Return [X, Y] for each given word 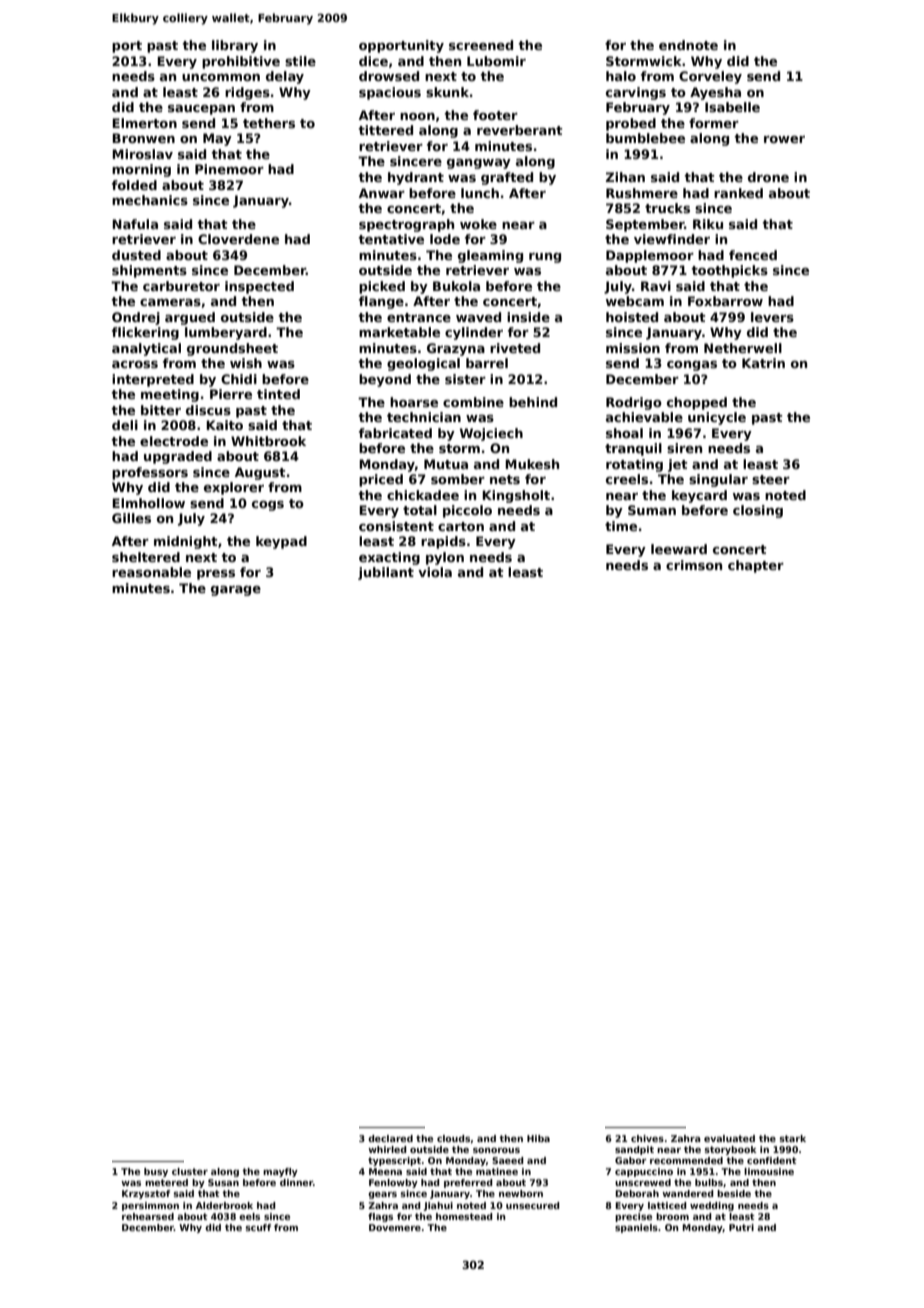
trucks [667, 208]
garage [236, 591]
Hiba [538, 1138]
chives [647, 1138]
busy [156, 1172]
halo [621, 76]
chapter [756, 566]
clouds [453, 1138]
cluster [190, 1171]
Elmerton [144, 123]
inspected [259, 287]
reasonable [151, 572]
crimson [694, 565]
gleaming [490, 256]
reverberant [520, 130]
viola [435, 572]
